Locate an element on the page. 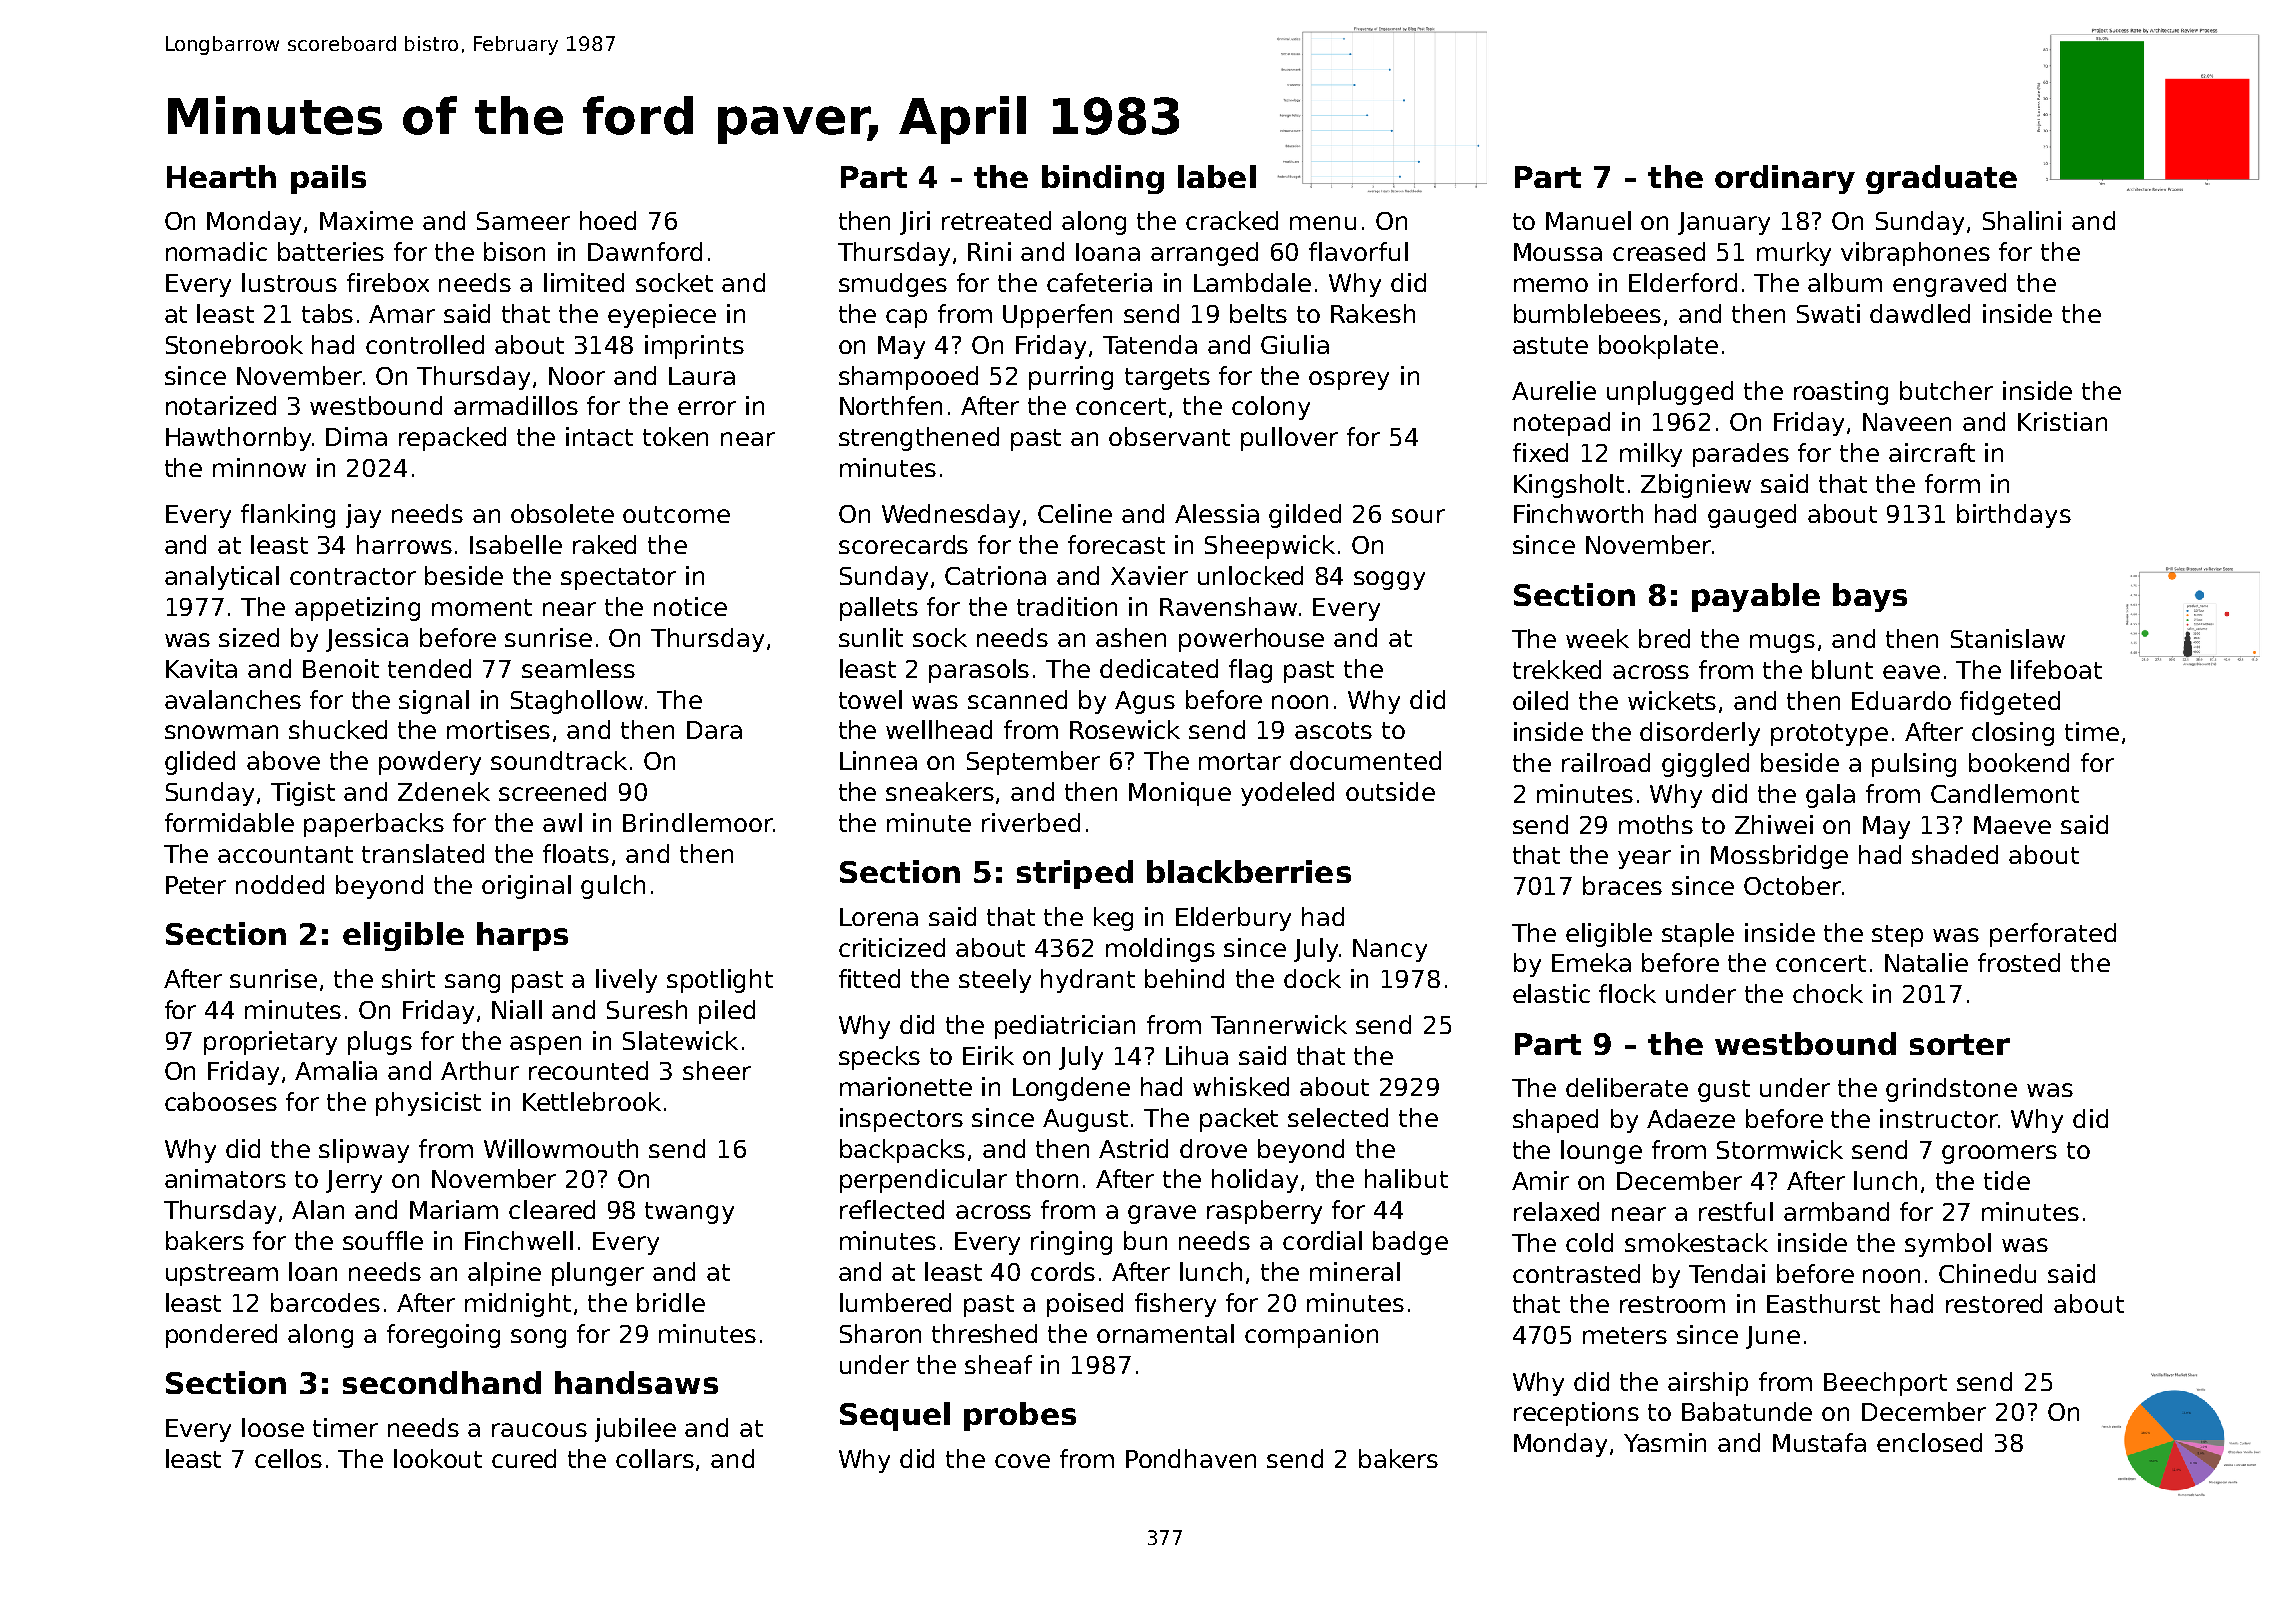 The image size is (2292, 1620). binding is located at coordinates (1103, 179).
